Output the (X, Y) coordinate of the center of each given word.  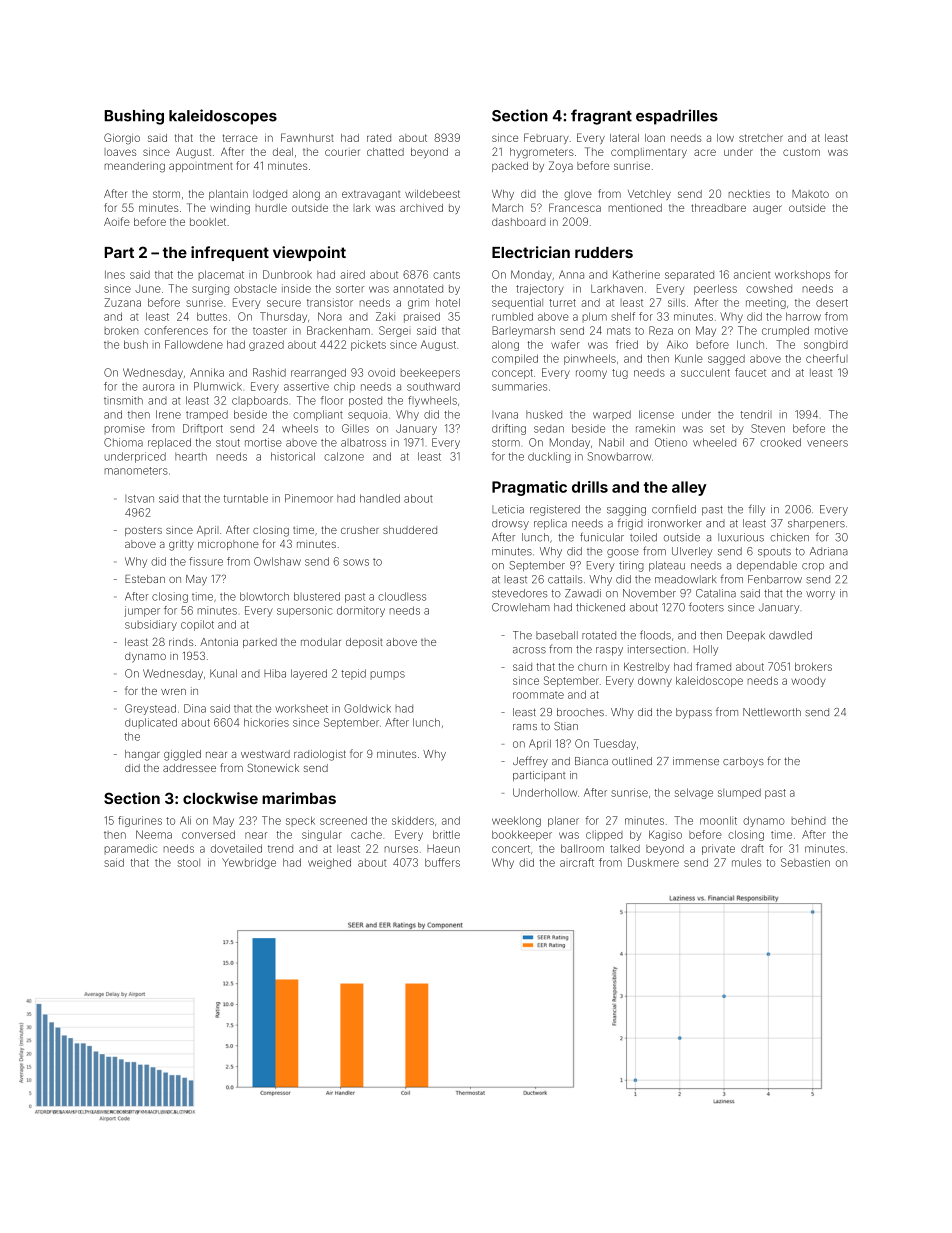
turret (562, 303)
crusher (360, 530)
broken (121, 331)
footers (706, 607)
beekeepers (430, 373)
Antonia (219, 642)
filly (757, 510)
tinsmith (123, 400)
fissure (206, 561)
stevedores (519, 593)
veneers (827, 443)
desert (832, 302)
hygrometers (542, 153)
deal (283, 152)
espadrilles (677, 117)
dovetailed (236, 848)
